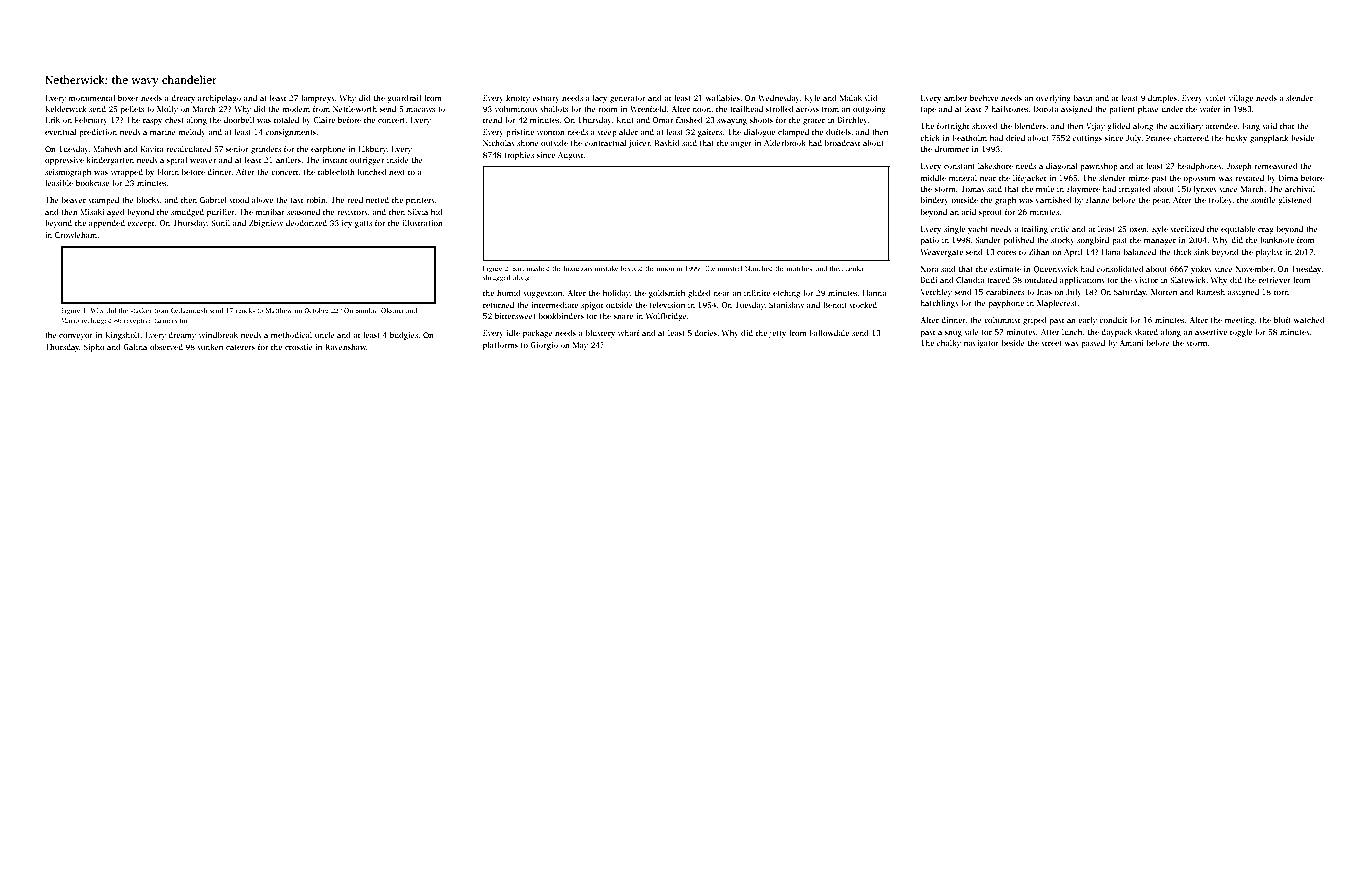 The width and height of the image is (1372, 887). I want to click on shone, so click(528, 143).
